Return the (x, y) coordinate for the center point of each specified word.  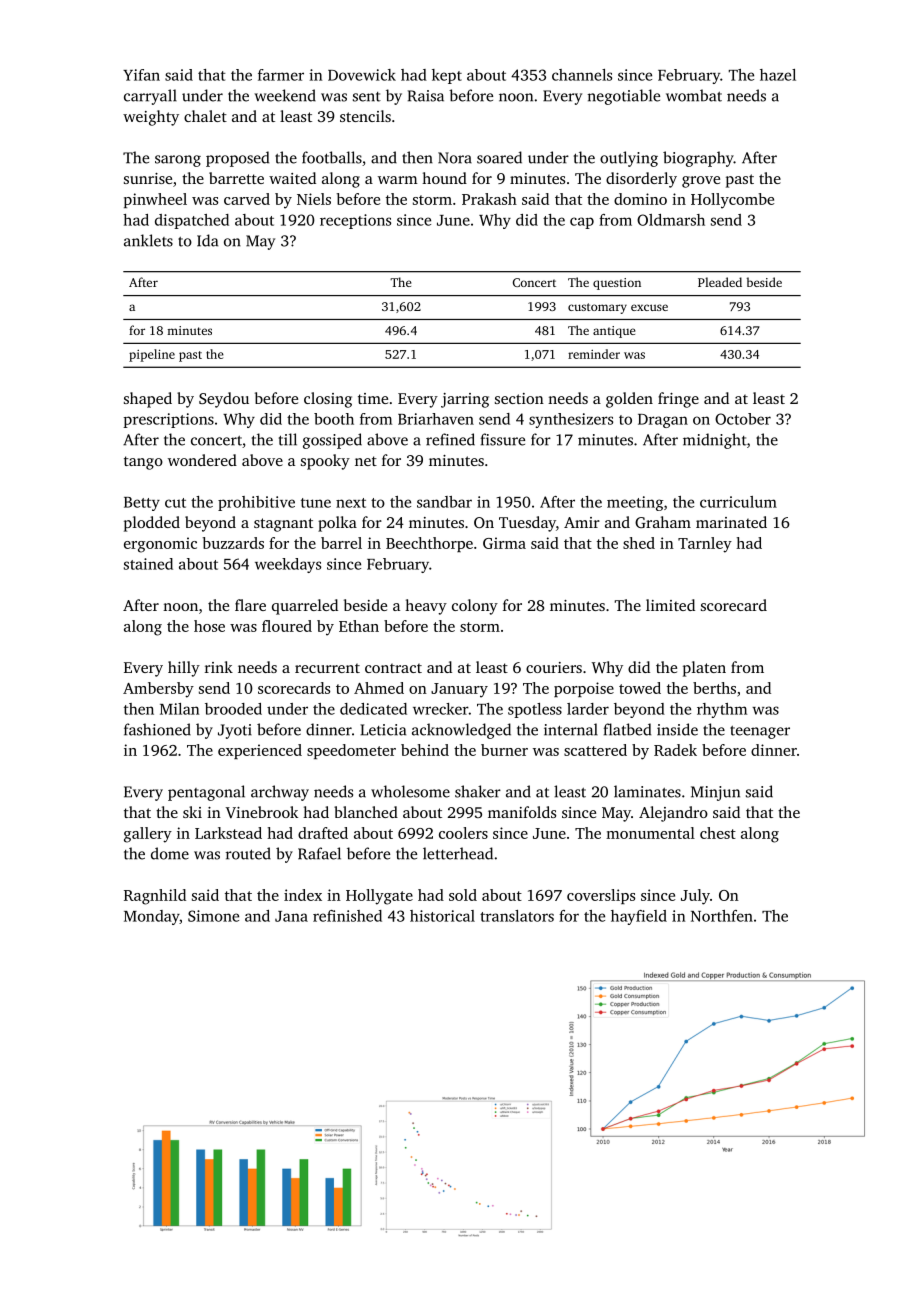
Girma (504, 543)
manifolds (522, 812)
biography (698, 159)
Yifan (141, 75)
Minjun (715, 793)
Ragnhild (155, 897)
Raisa (426, 96)
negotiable (623, 97)
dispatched (192, 221)
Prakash (489, 199)
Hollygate (379, 897)
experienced (260, 751)
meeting (635, 503)
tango (143, 463)
